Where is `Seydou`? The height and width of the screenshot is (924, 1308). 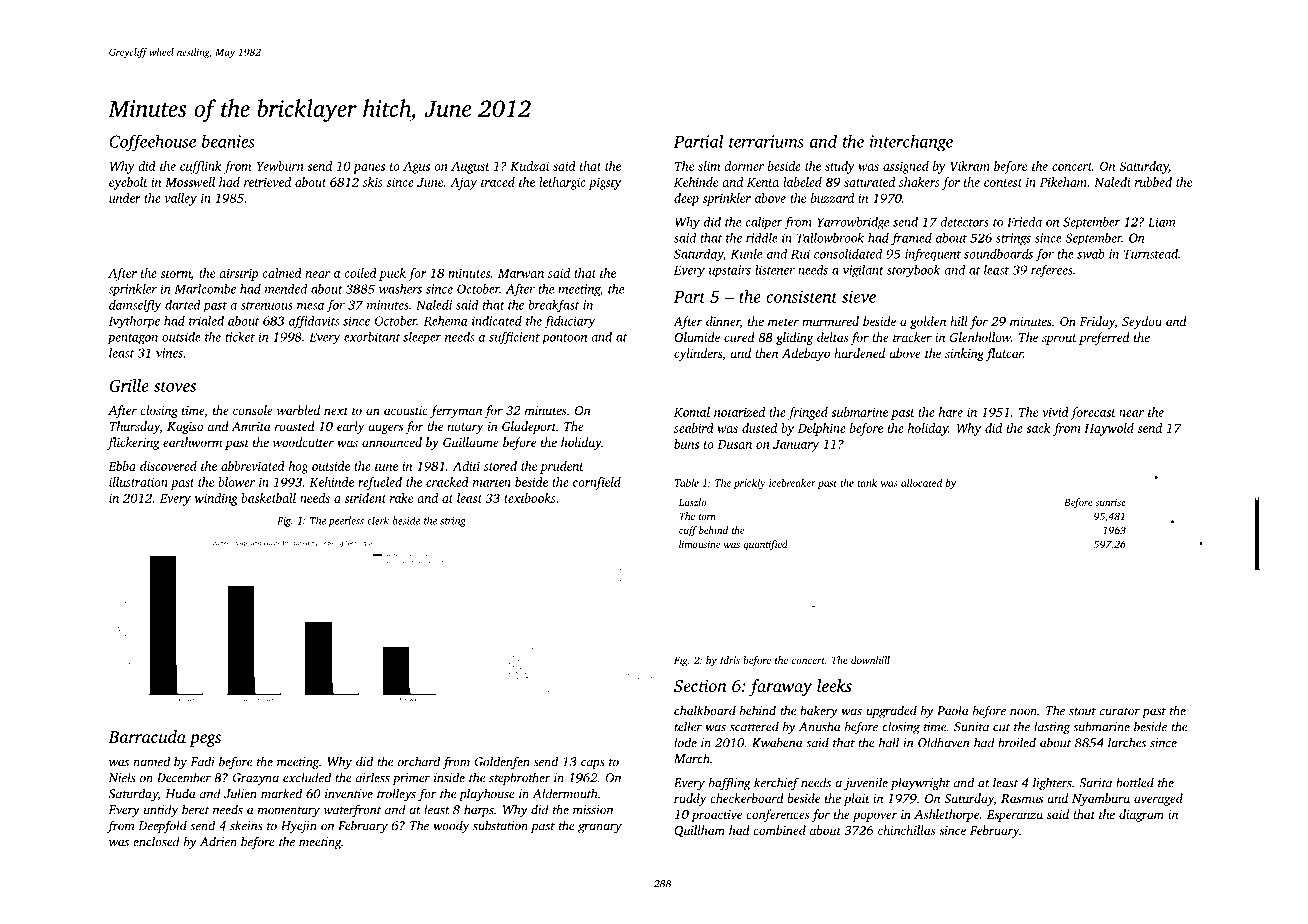
Seydou is located at coordinates (1142, 322).
